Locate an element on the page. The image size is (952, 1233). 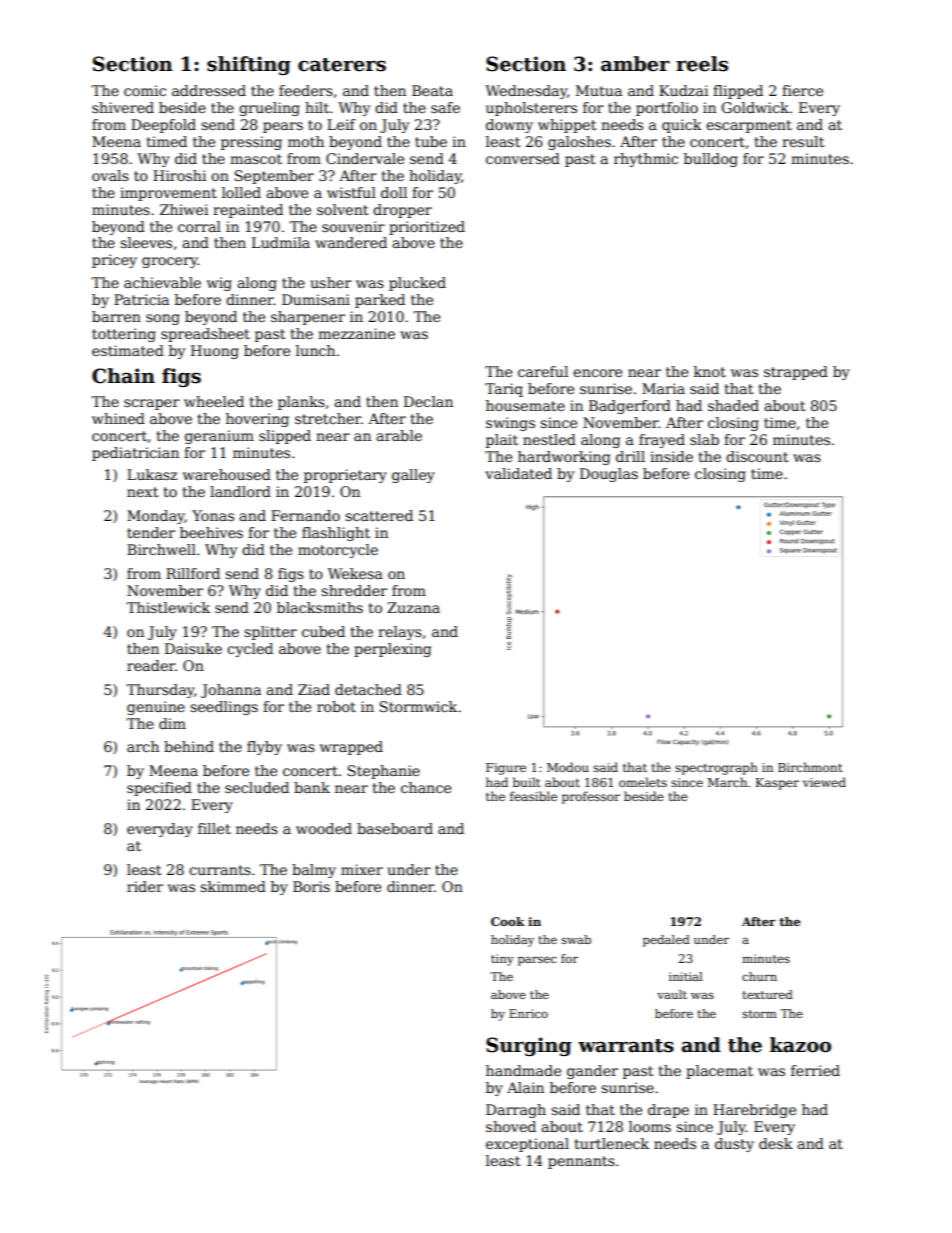
ovals is located at coordinates (110, 175).
